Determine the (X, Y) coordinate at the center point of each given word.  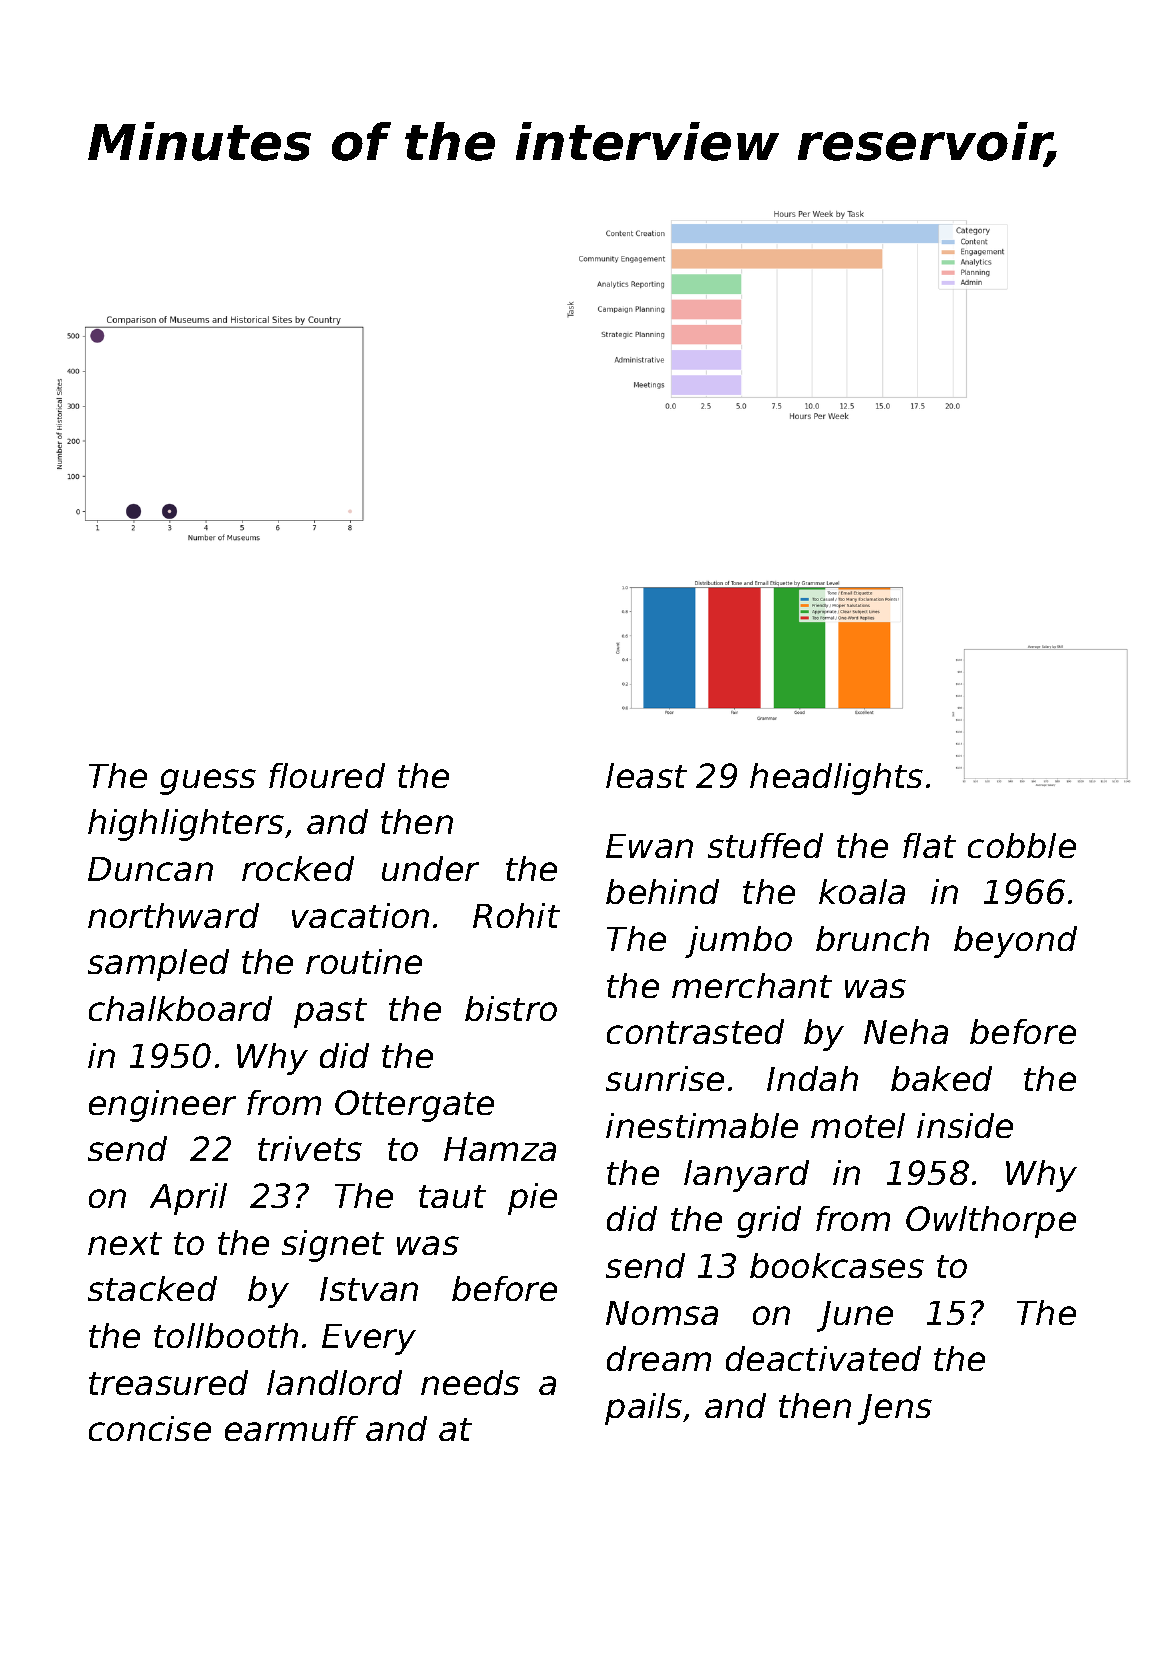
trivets (310, 1148)
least (646, 775)
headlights (836, 779)
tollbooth (226, 1335)
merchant (752, 985)
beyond (1015, 942)
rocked (298, 868)
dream (659, 1358)
